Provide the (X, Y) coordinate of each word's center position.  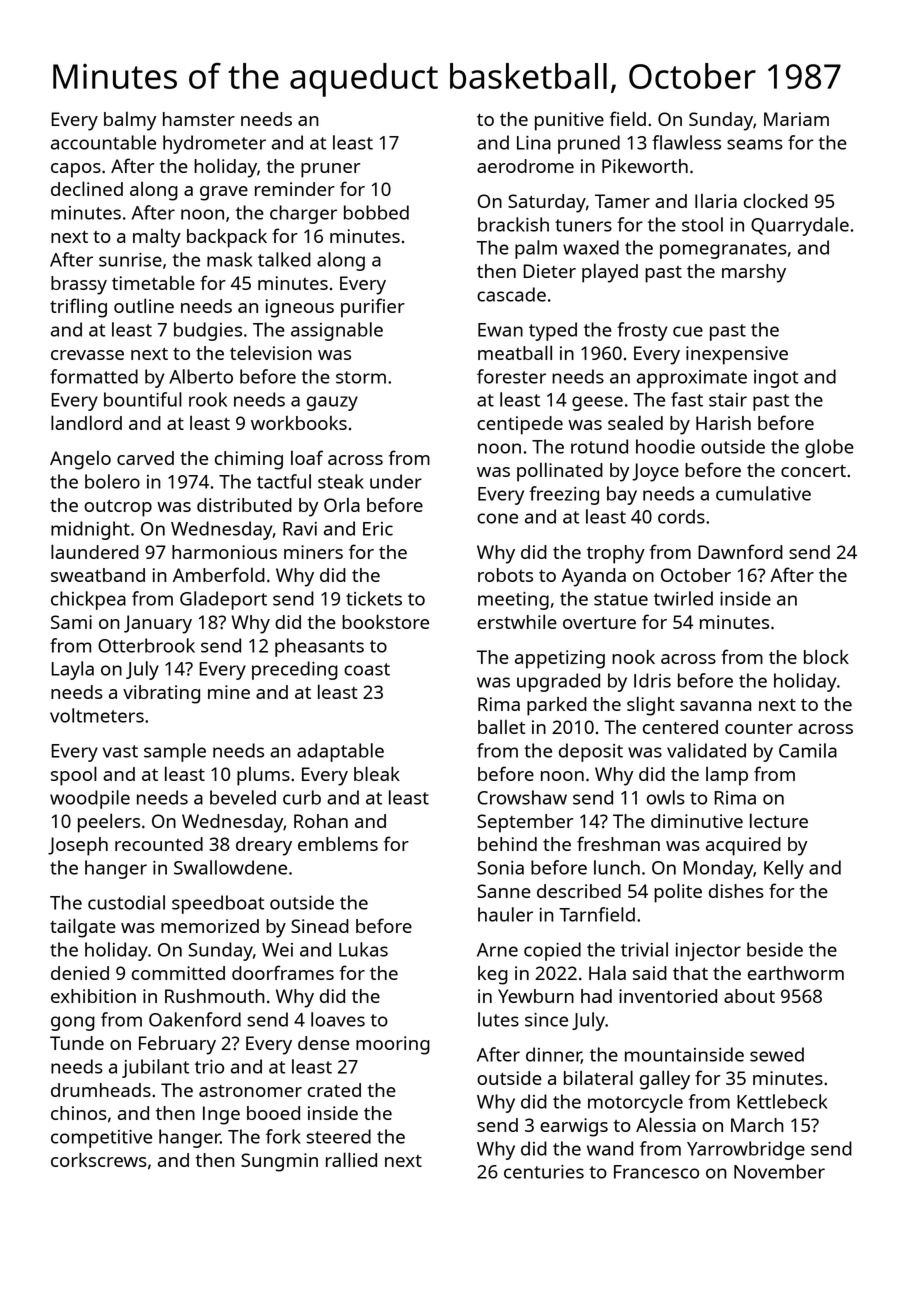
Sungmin (279, 1162)
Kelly (784, 869)
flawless (686, 142)
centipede (520, 425)
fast (687, 399)
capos (76, 170)
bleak (377, 773)
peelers (109, 823)
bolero (112, 481)
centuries (544, 1172)
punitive (569, 121)
